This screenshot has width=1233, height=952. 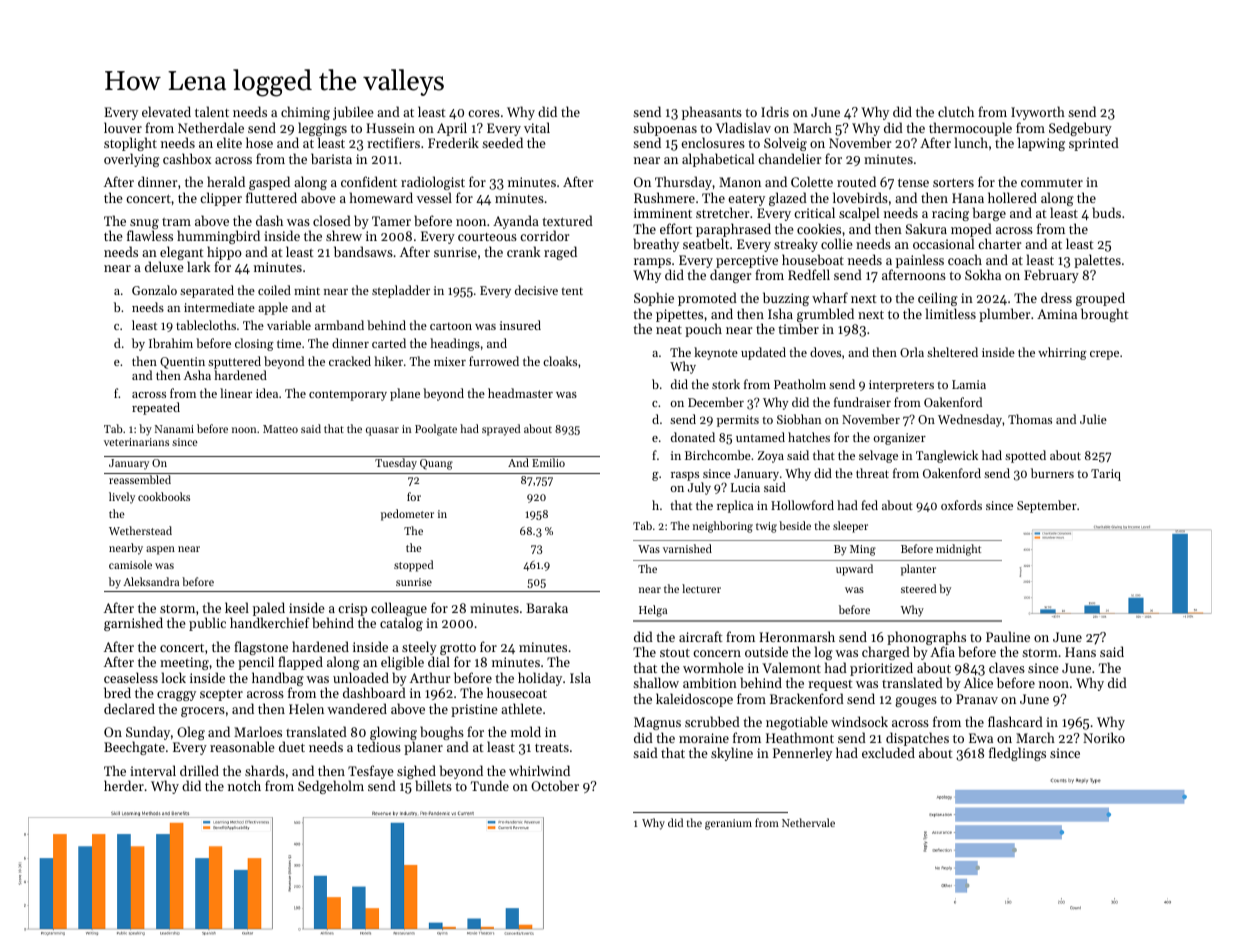 What do you see at coordinates (726, 384) in the screenshot?
I see `stork` at bounding box center [726, 384].
